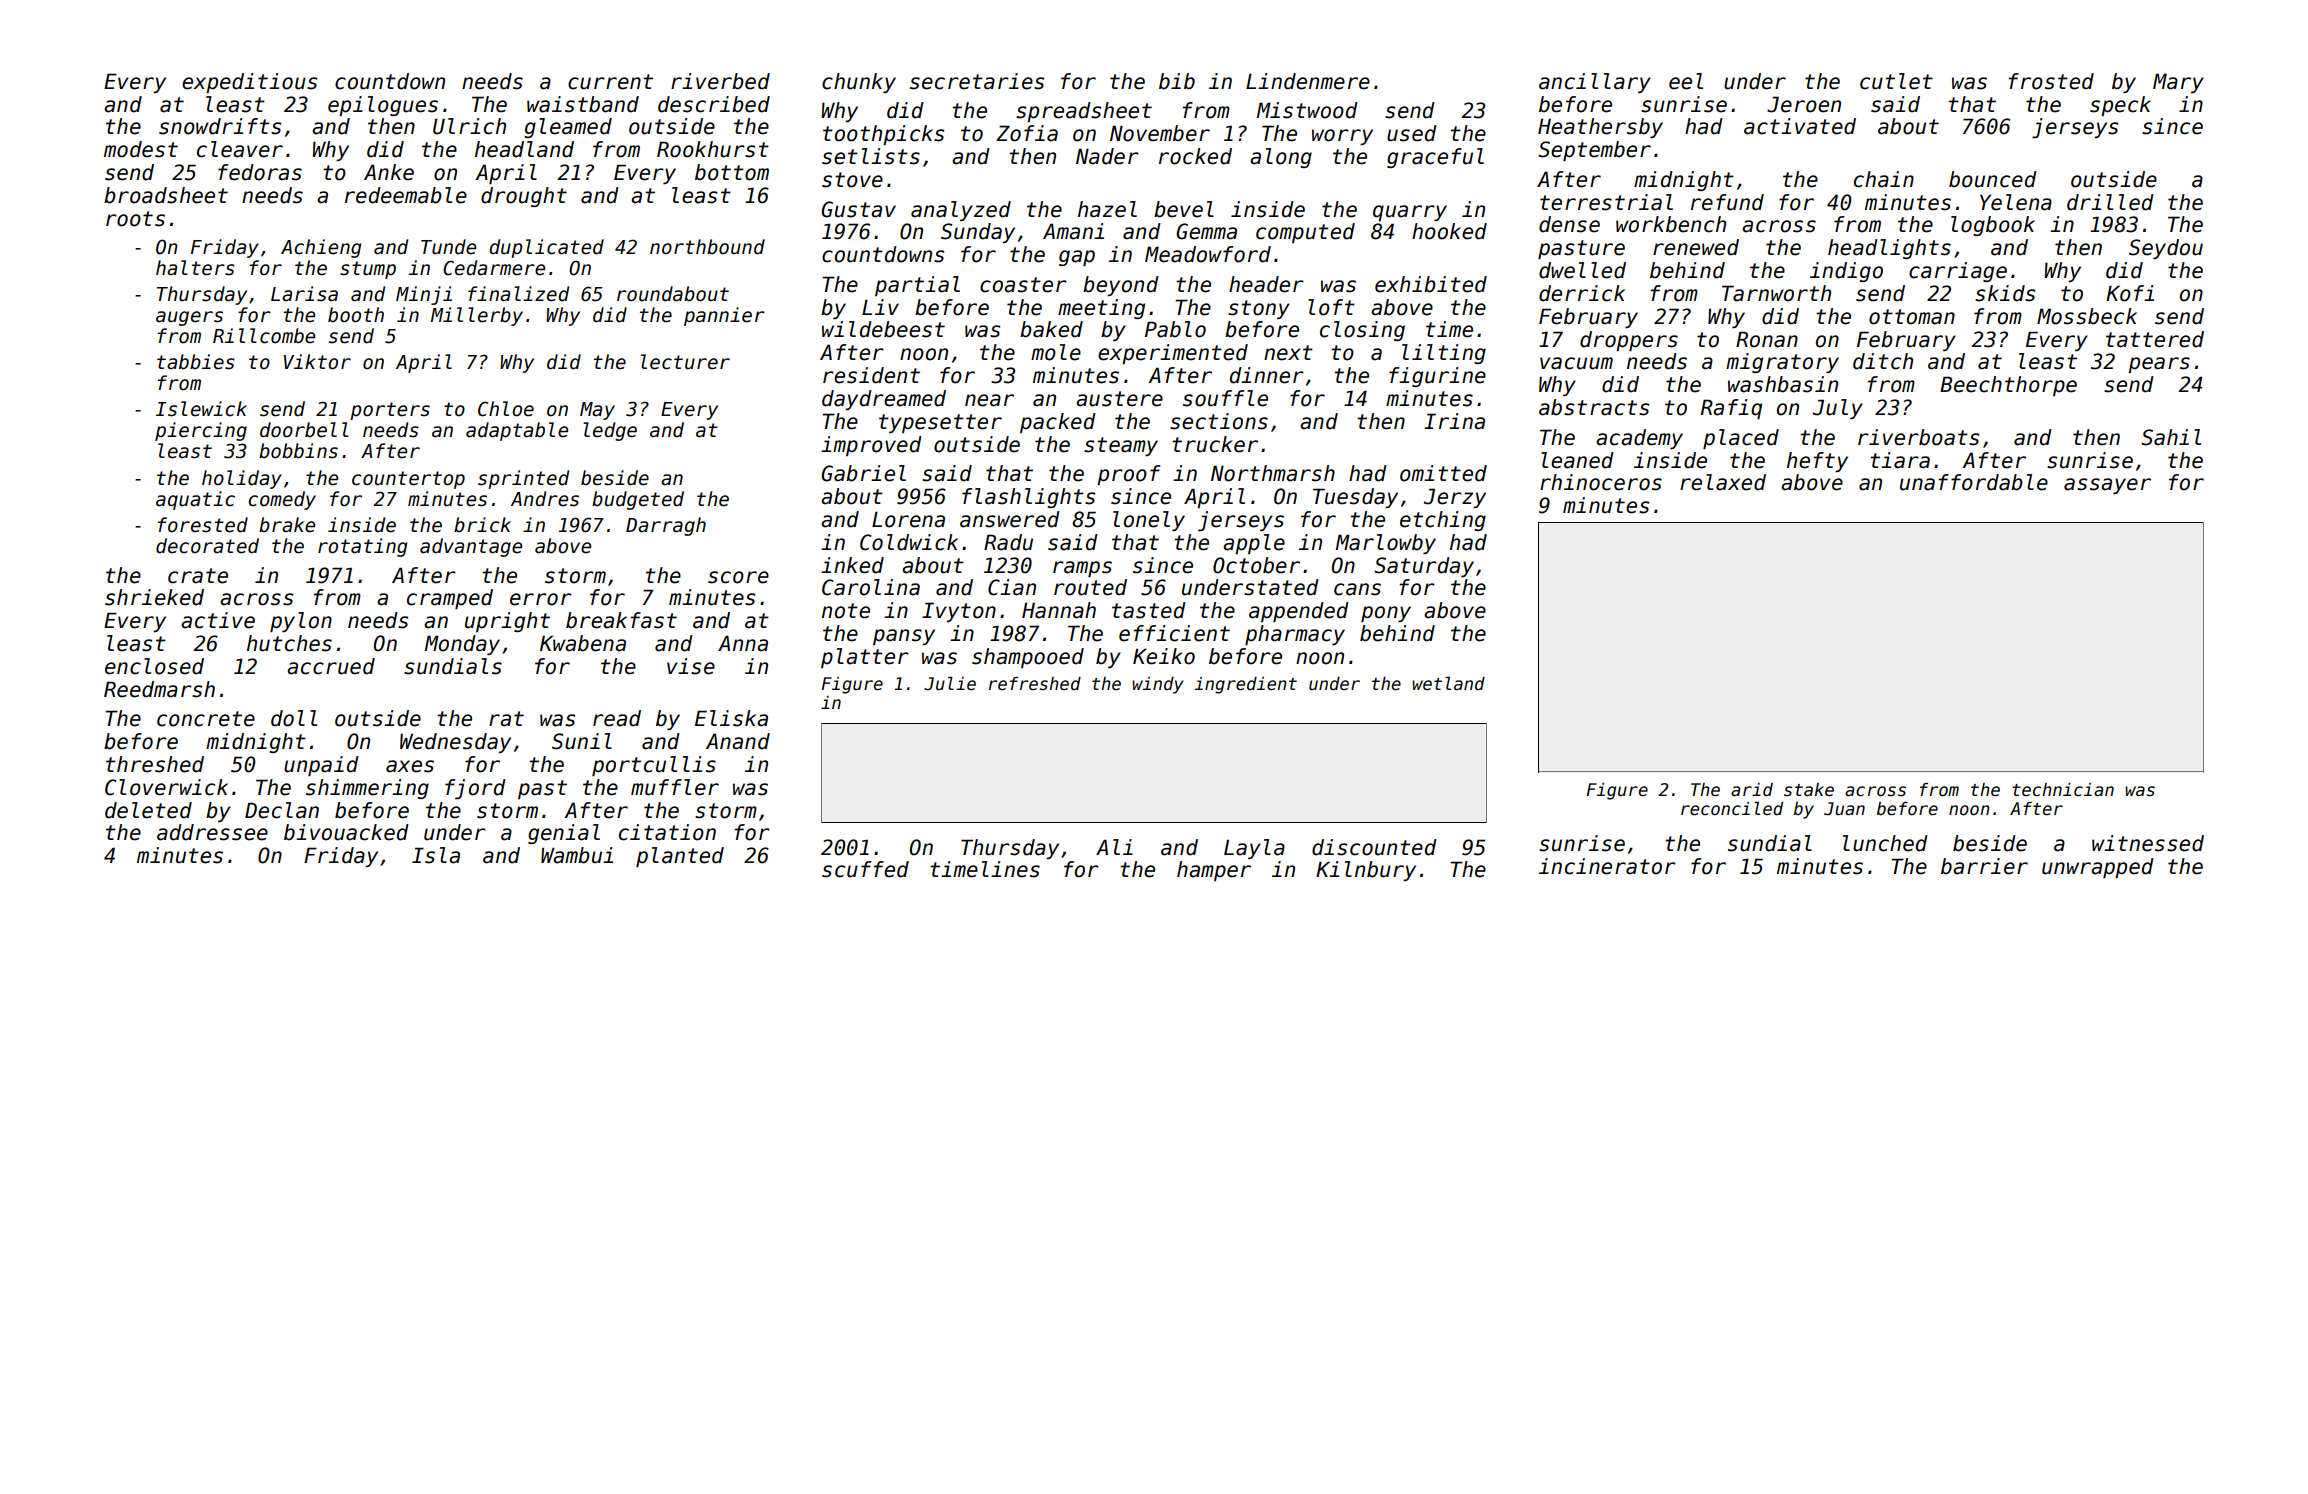 The image size is (2308, 1494). I want to click on Keiko, so click(1164, 656).
